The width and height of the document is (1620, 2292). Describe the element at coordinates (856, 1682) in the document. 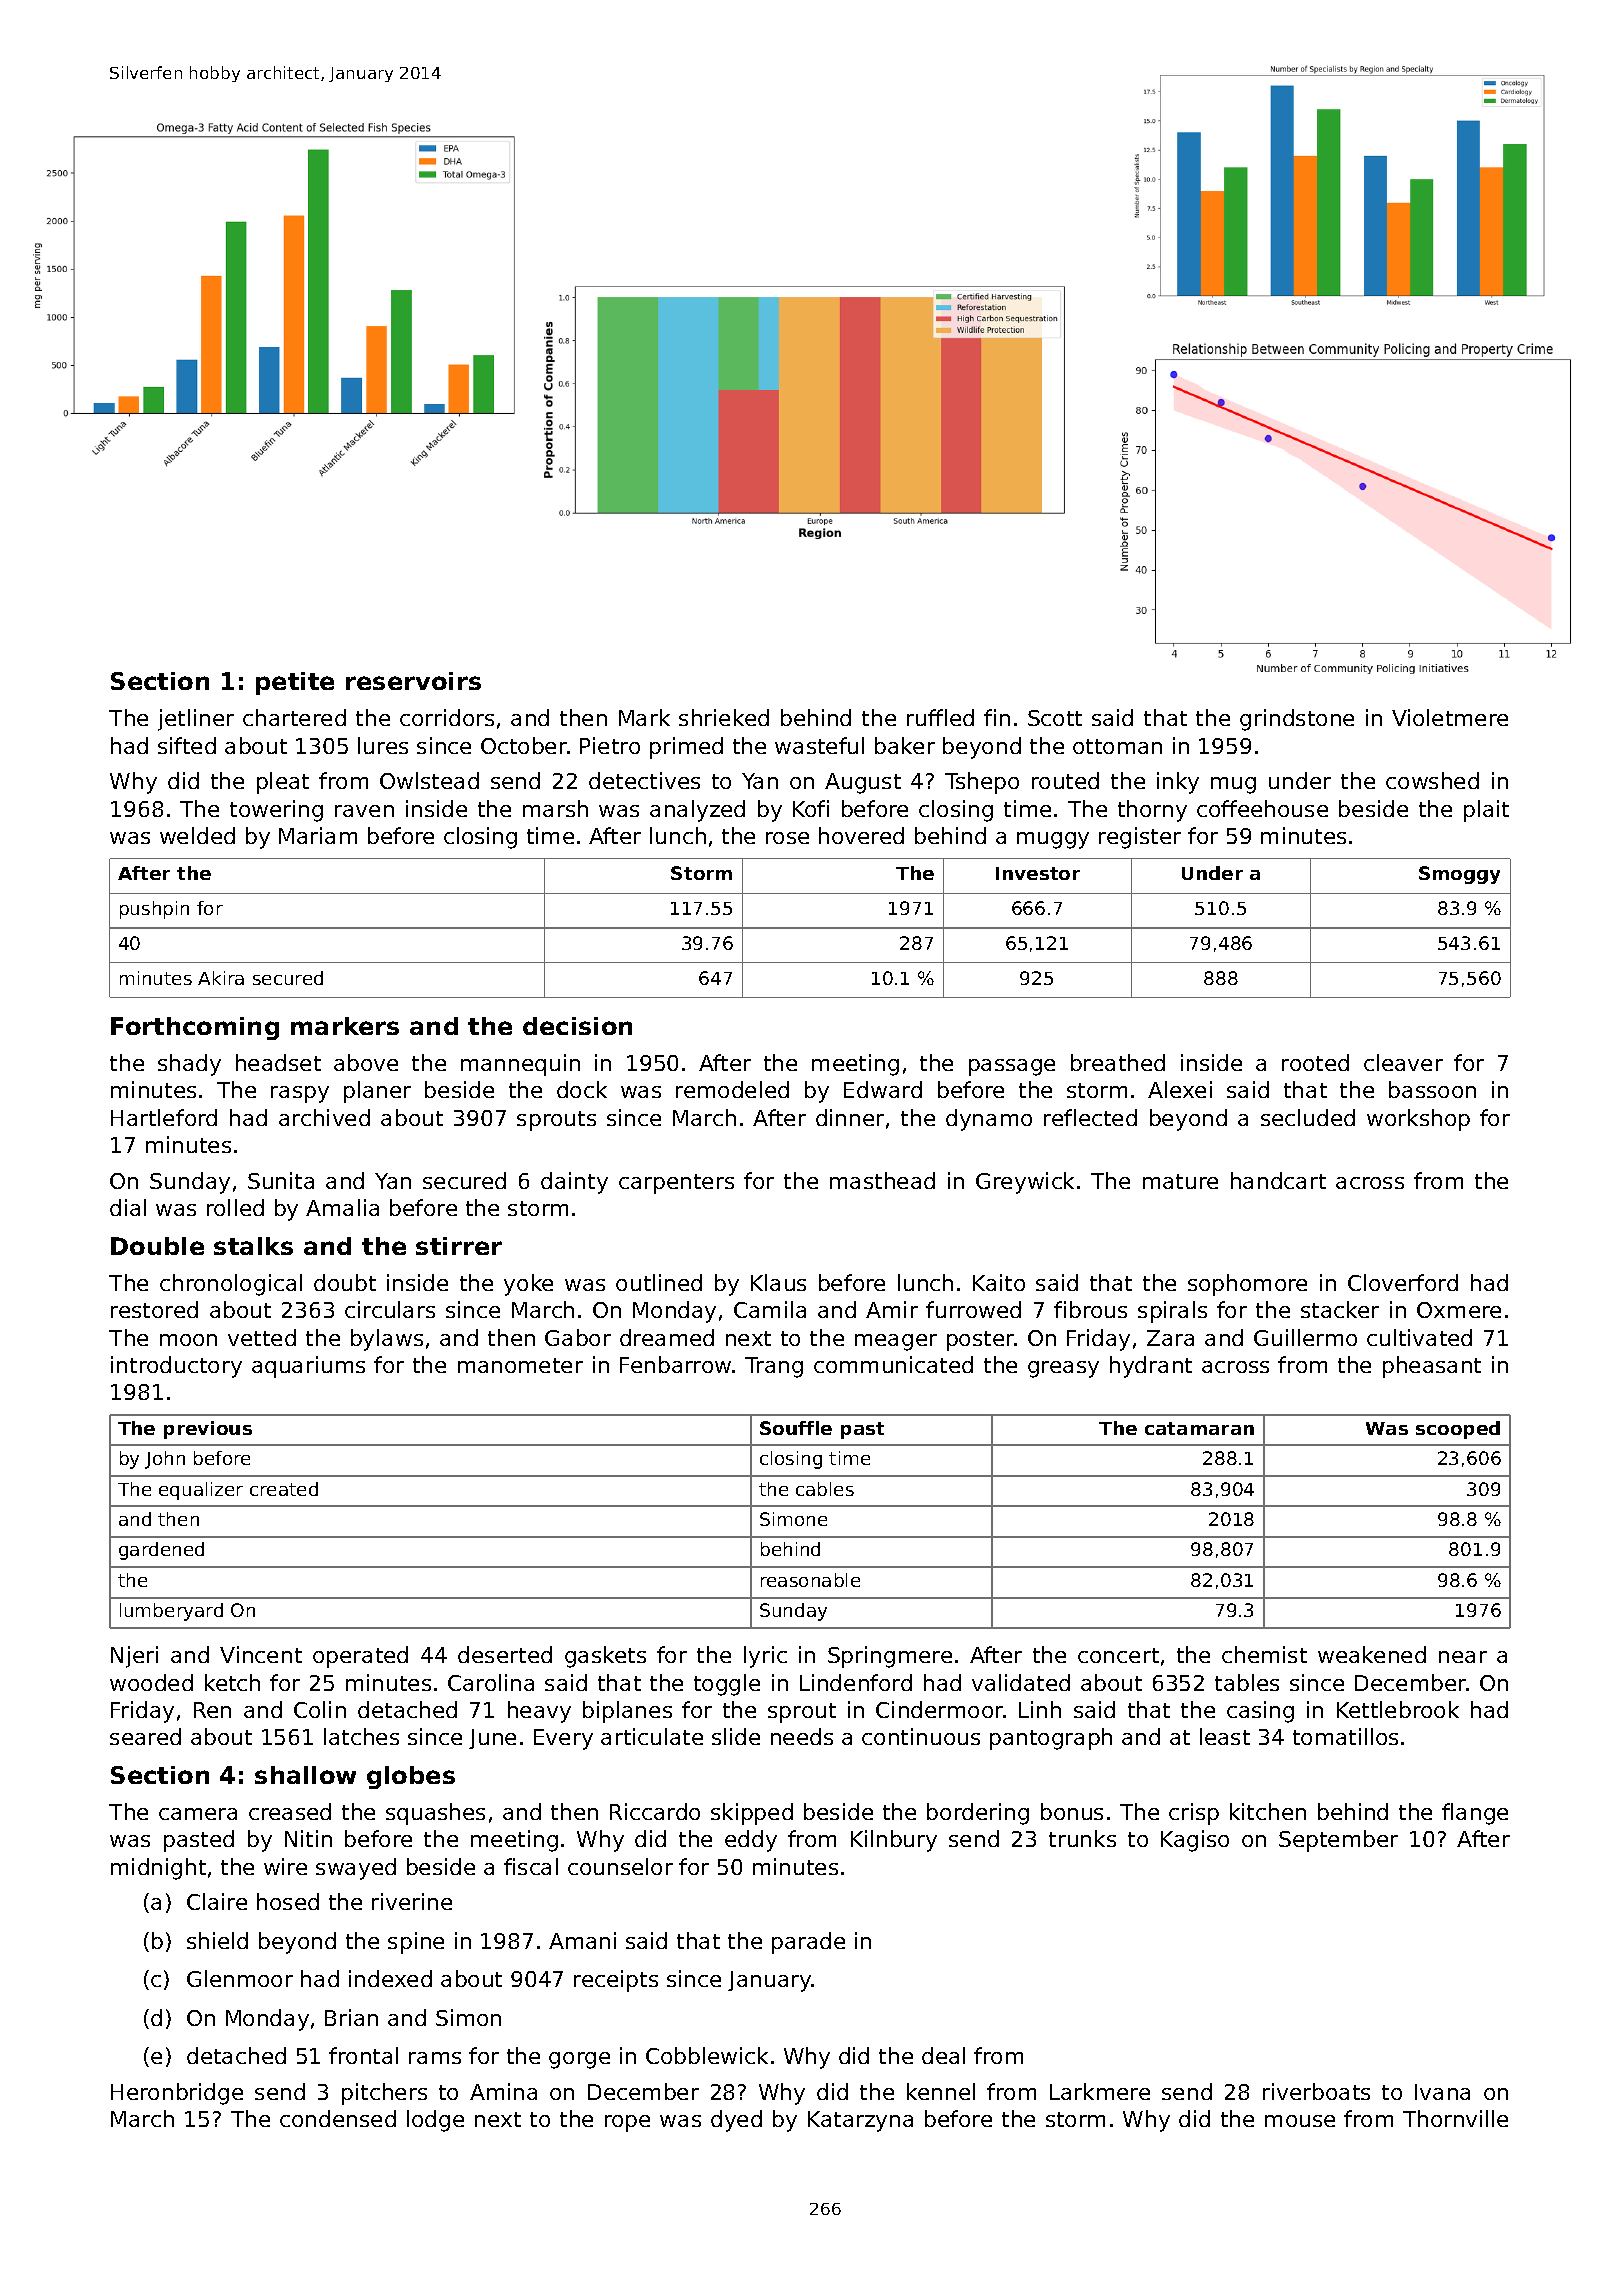

I see `Lindenford` at that location.
